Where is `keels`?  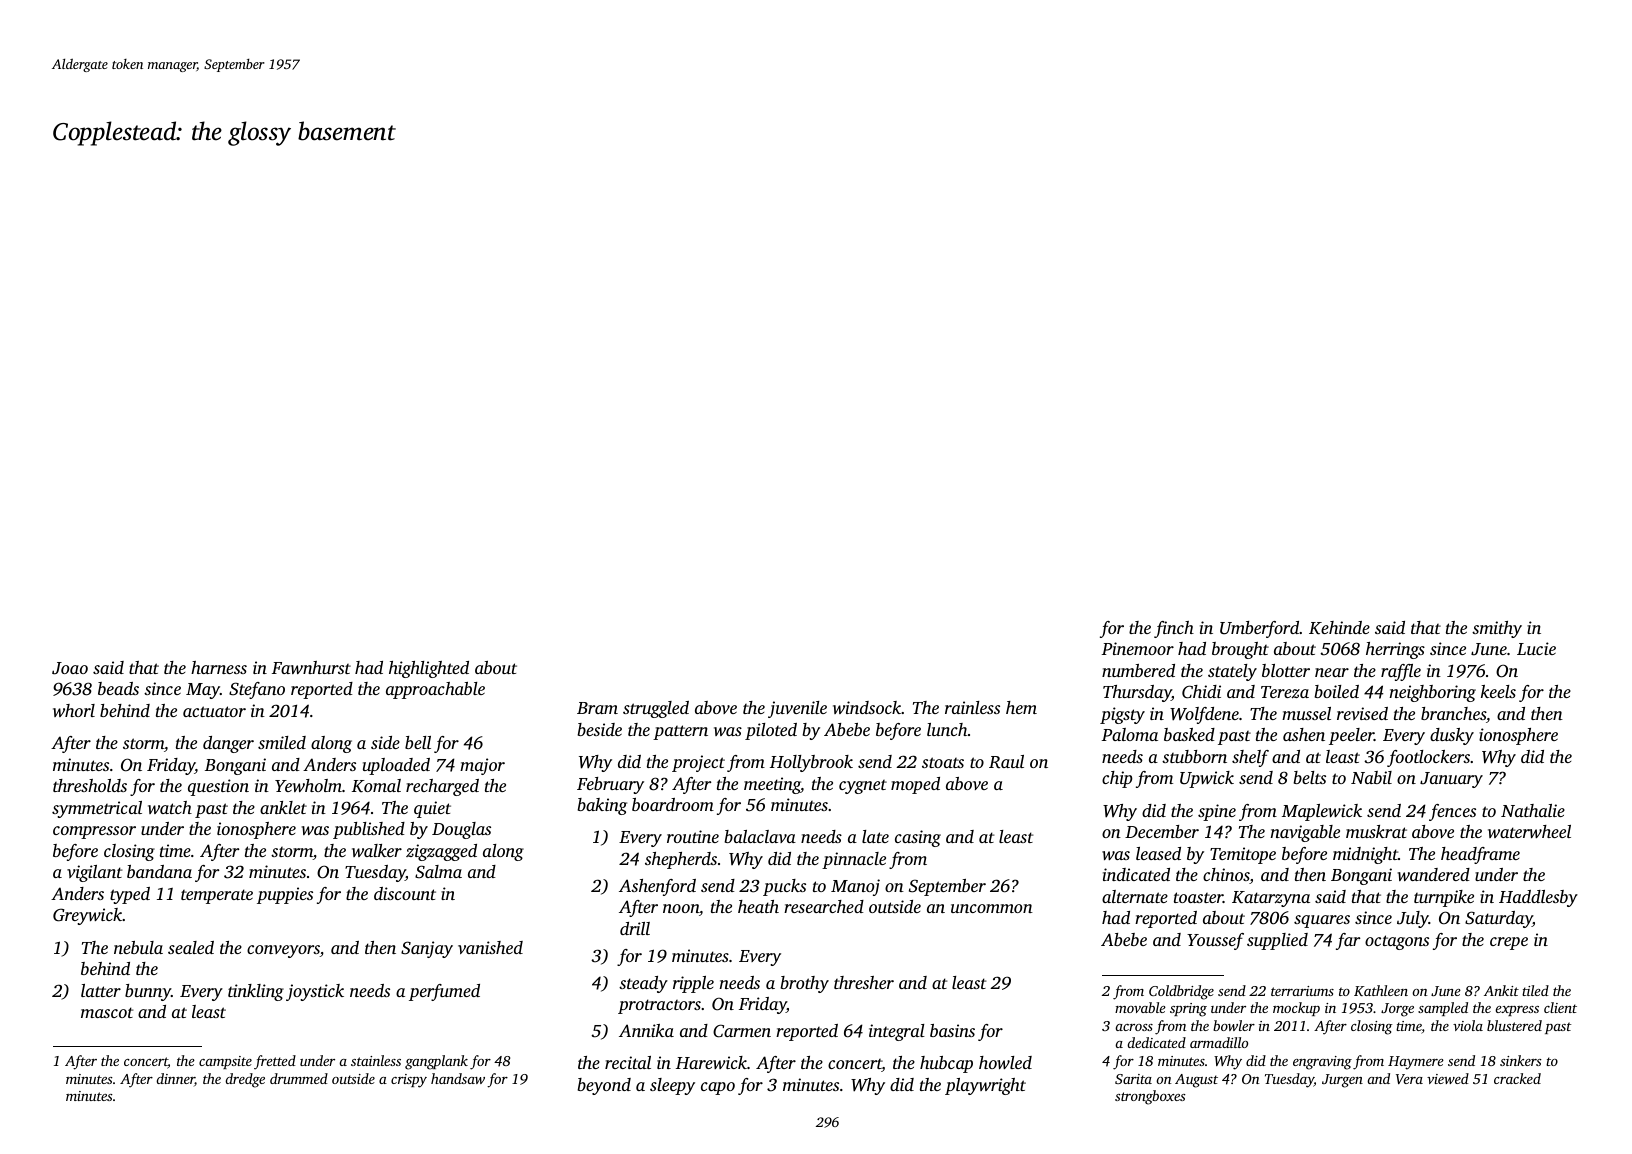
keels is located at coordinates (1498, 691).
